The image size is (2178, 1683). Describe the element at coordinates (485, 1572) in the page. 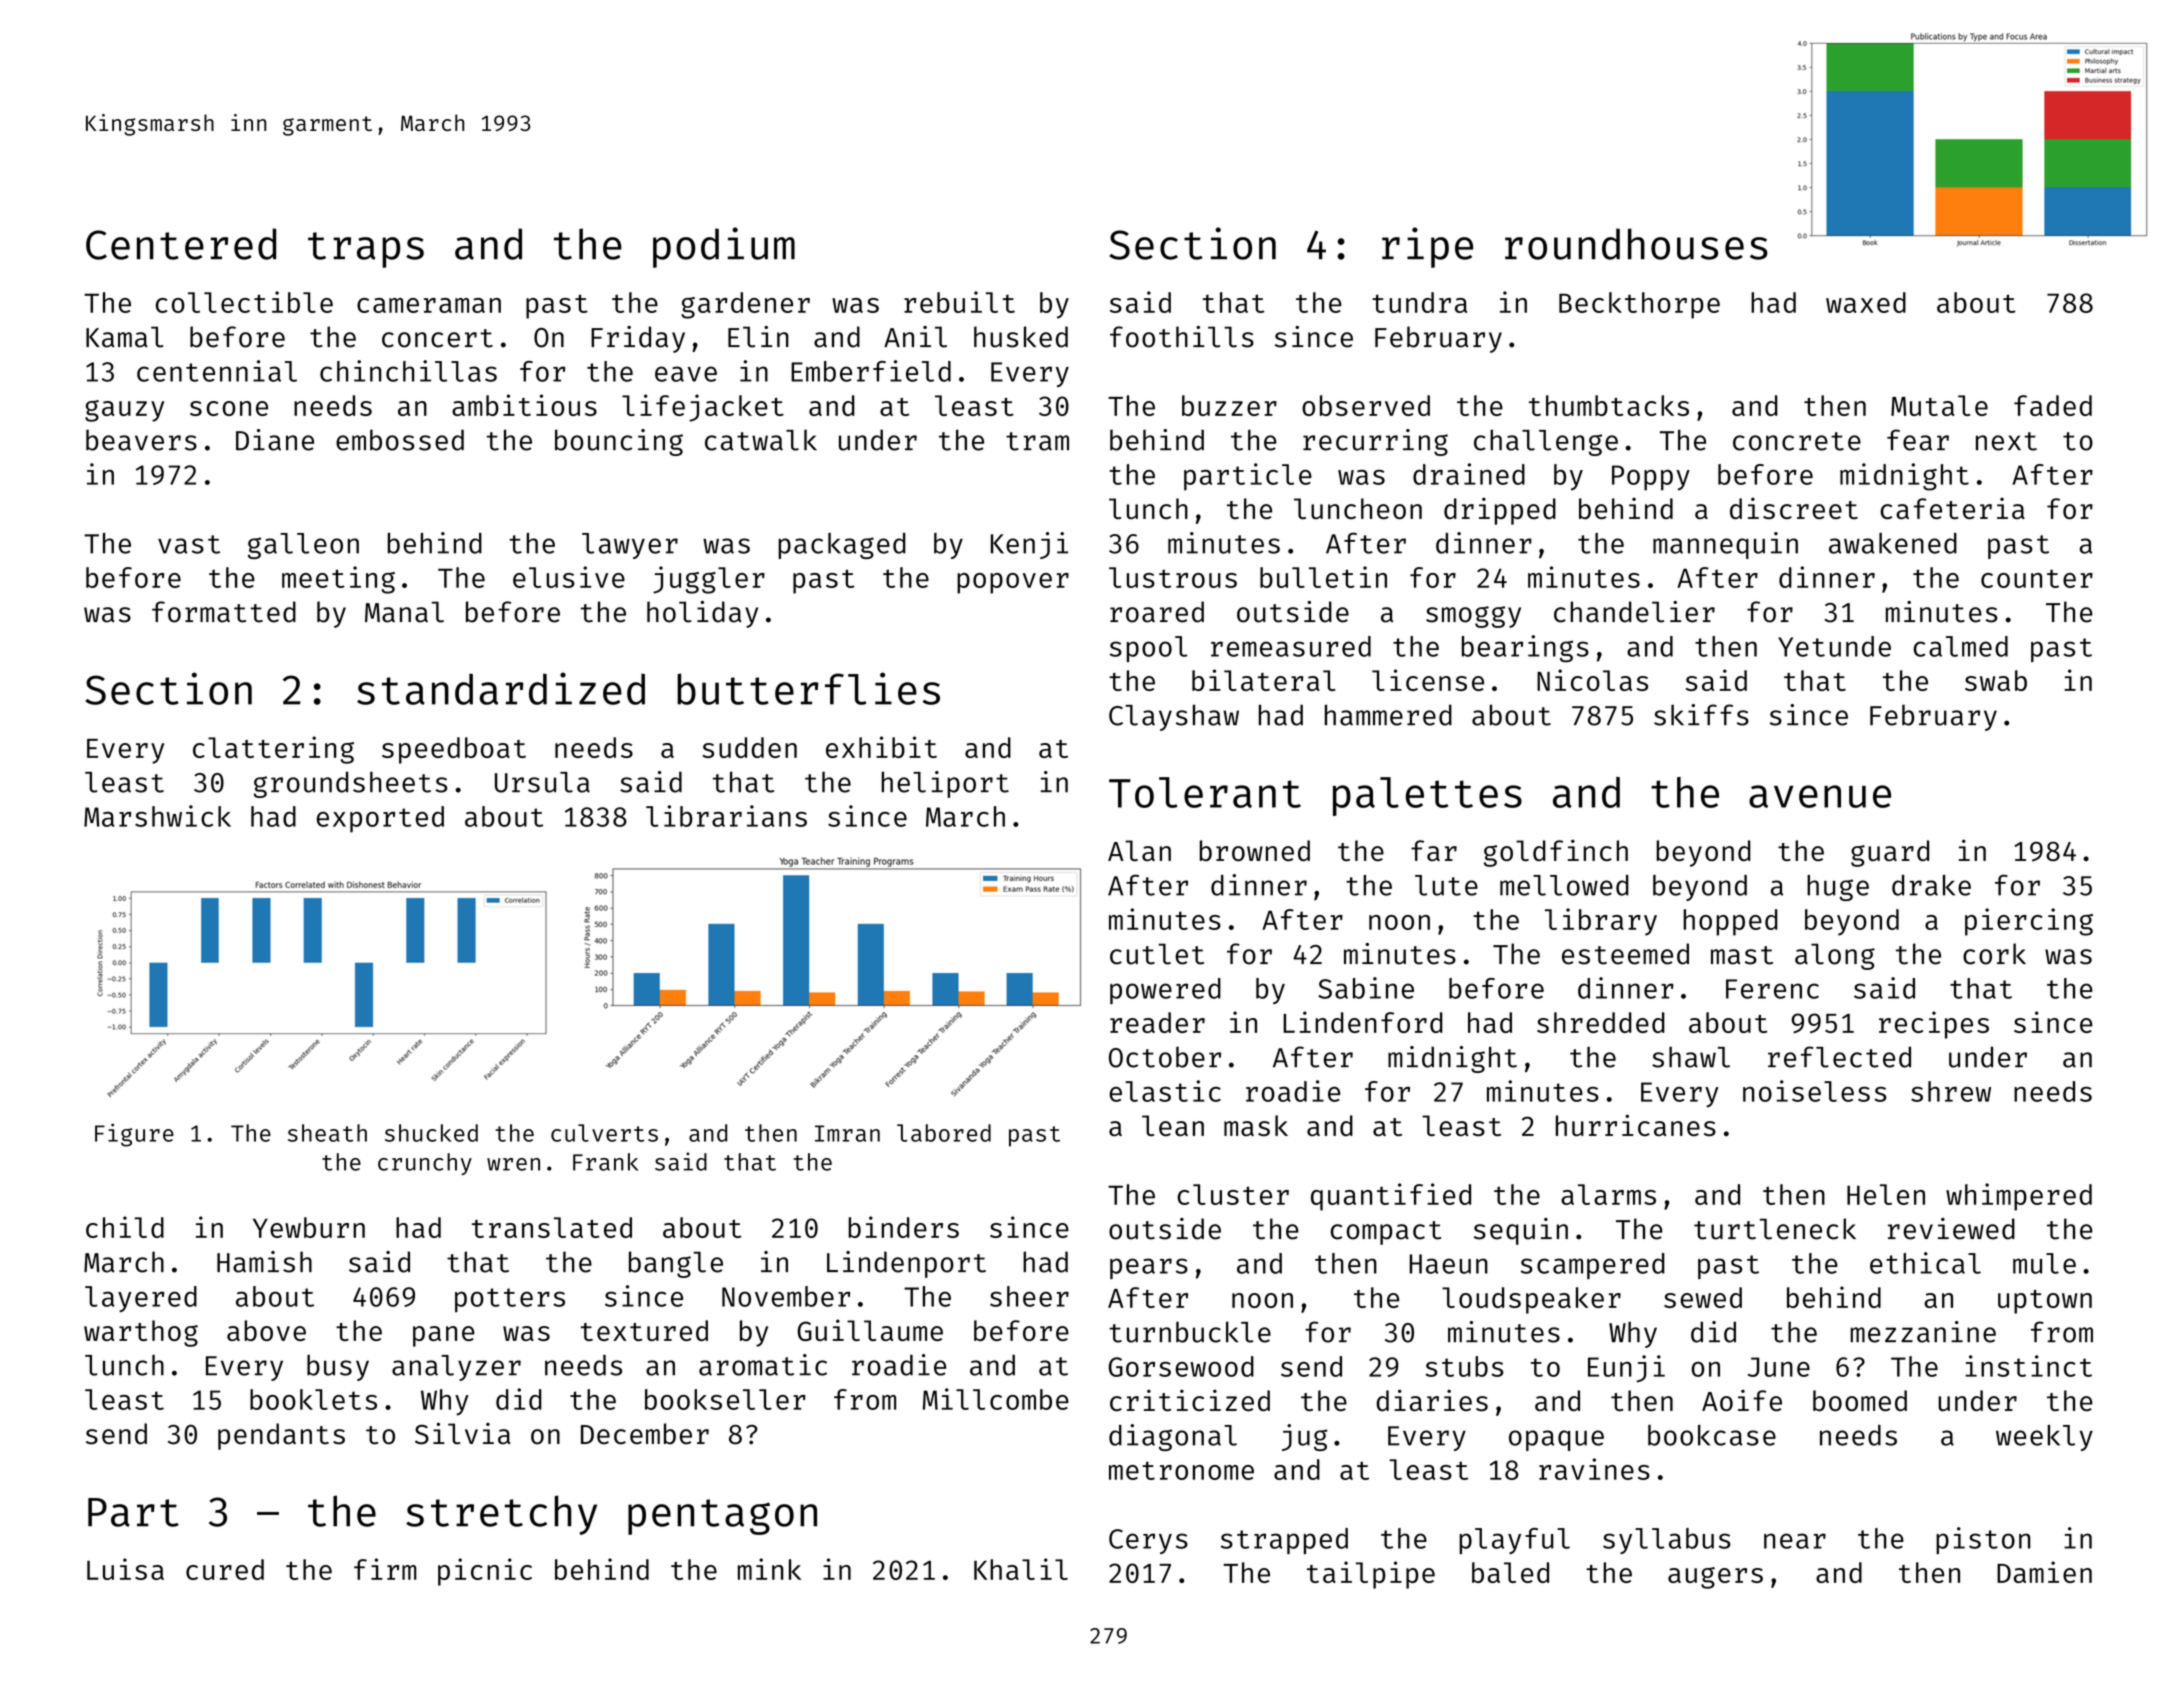

I see `picnic` at that location.
